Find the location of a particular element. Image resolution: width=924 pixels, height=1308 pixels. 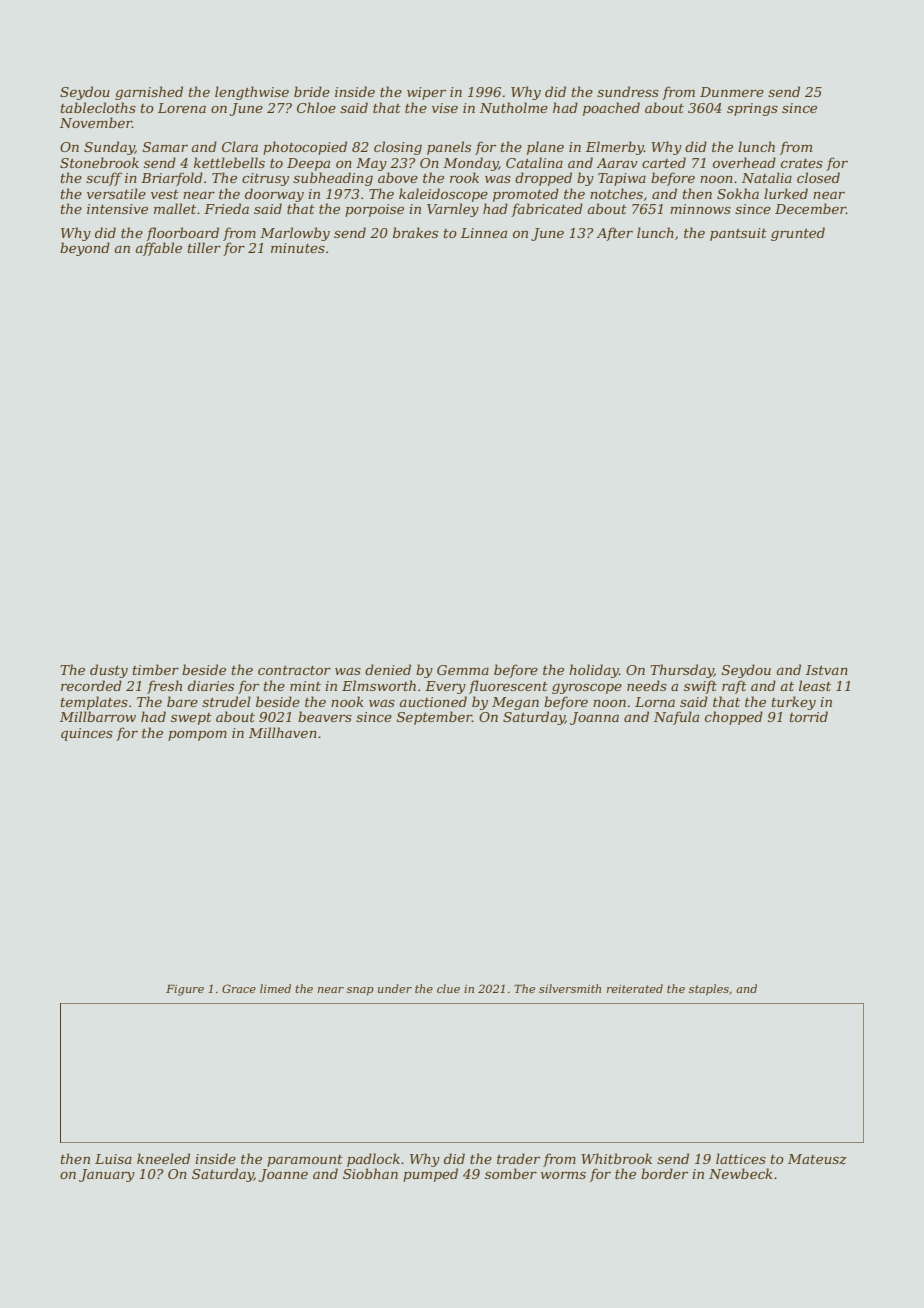

chopped is located at coordinates (734, 718).
